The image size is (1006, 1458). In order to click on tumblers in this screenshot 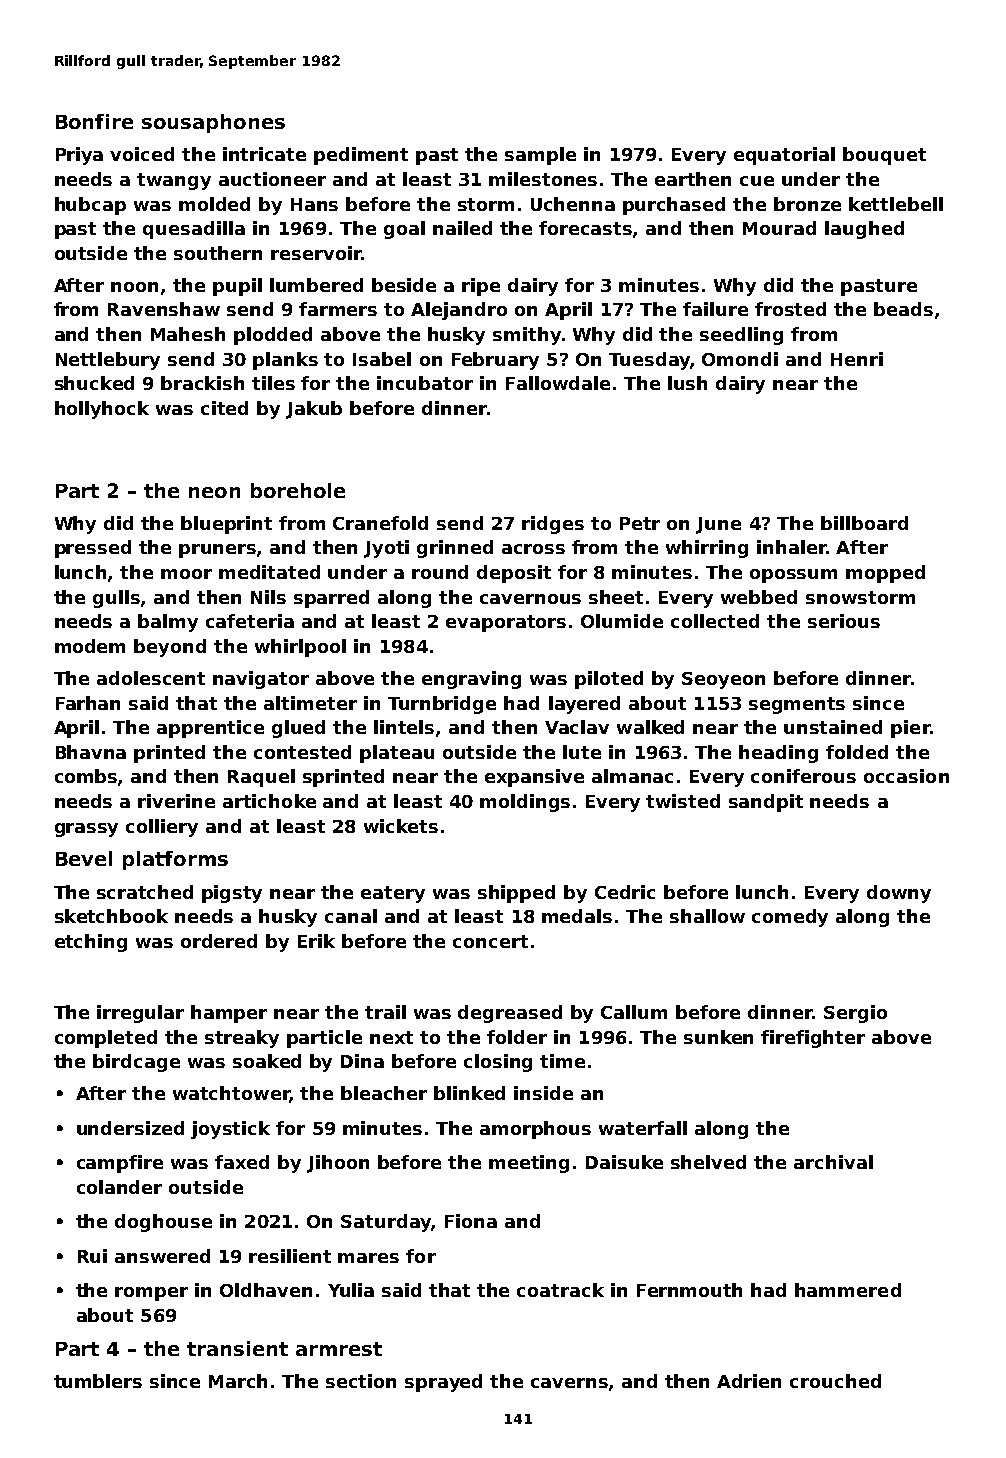, I will do `click(98, 1381)`.
